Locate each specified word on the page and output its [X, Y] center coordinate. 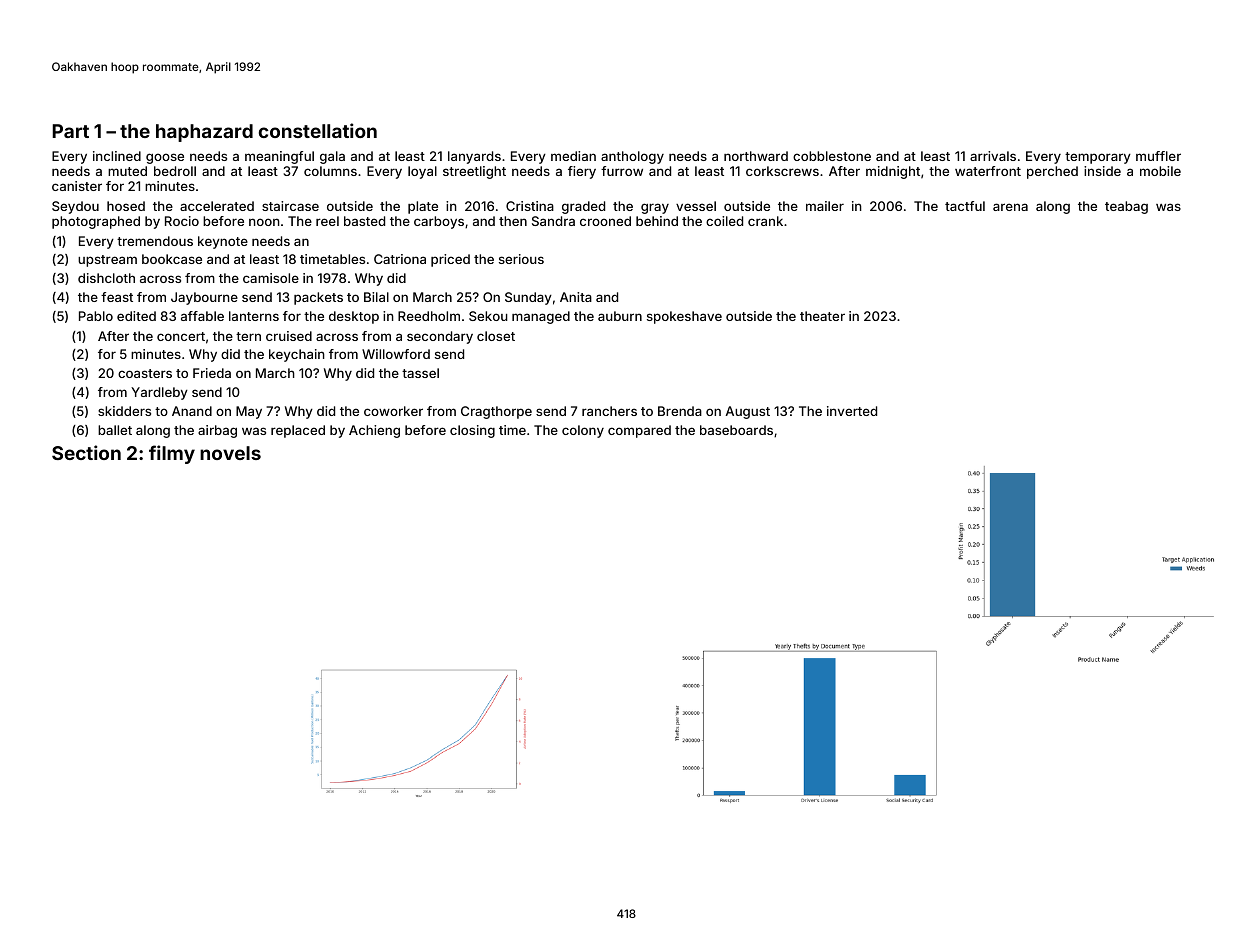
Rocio [182, 221]
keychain [297, 355]
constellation [318, 130]
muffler [1158, 156]
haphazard [204, 133]
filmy [172, 454]
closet [496, 336]
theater [822, 316]
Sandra [553, 221]
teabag [1126, 207]
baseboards [736, 430]
